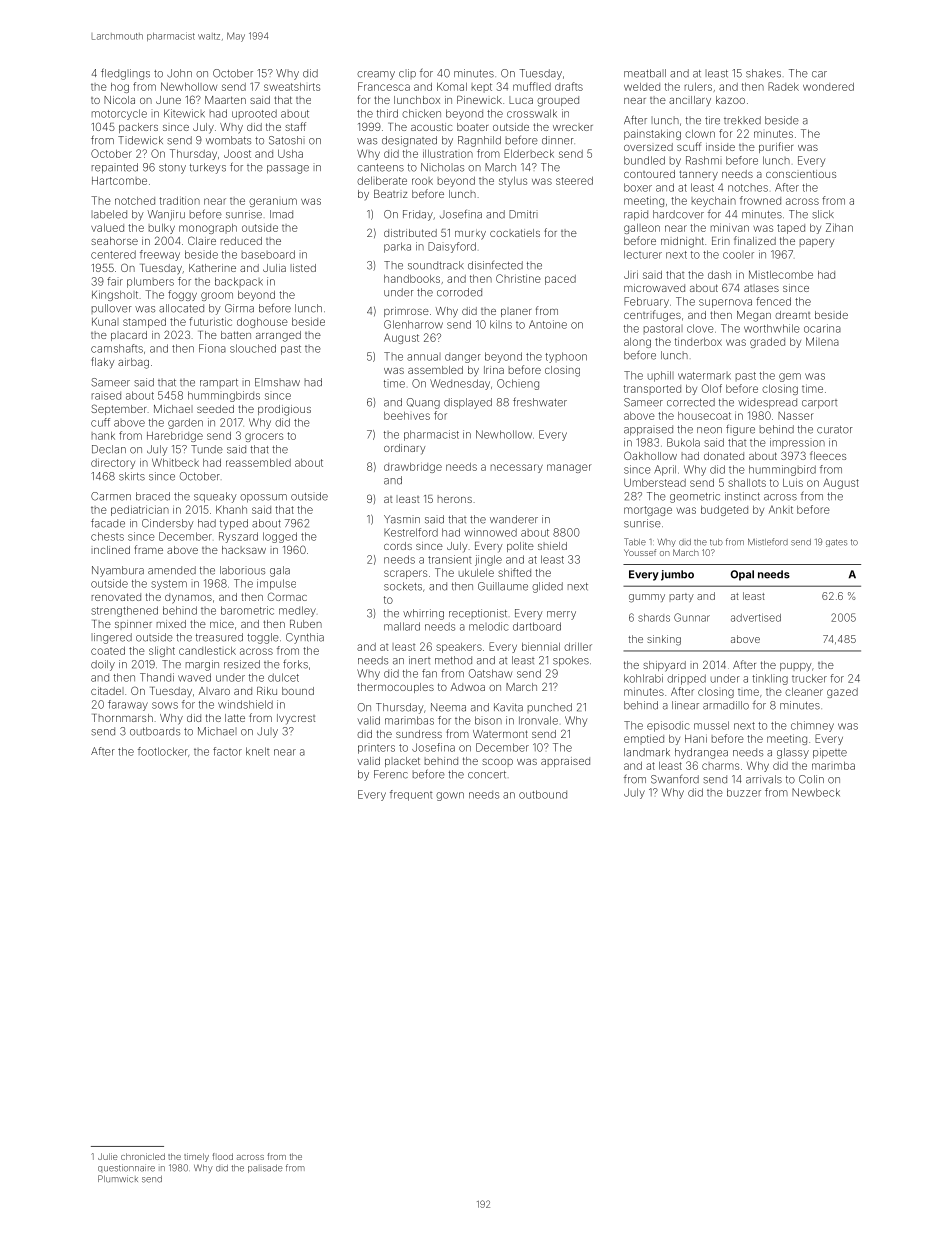 Image resolution: width=952 pixels, height=1233 pixels. Describe the element at coordinates (661, 376) in the document. I see `uphill` at that location.
